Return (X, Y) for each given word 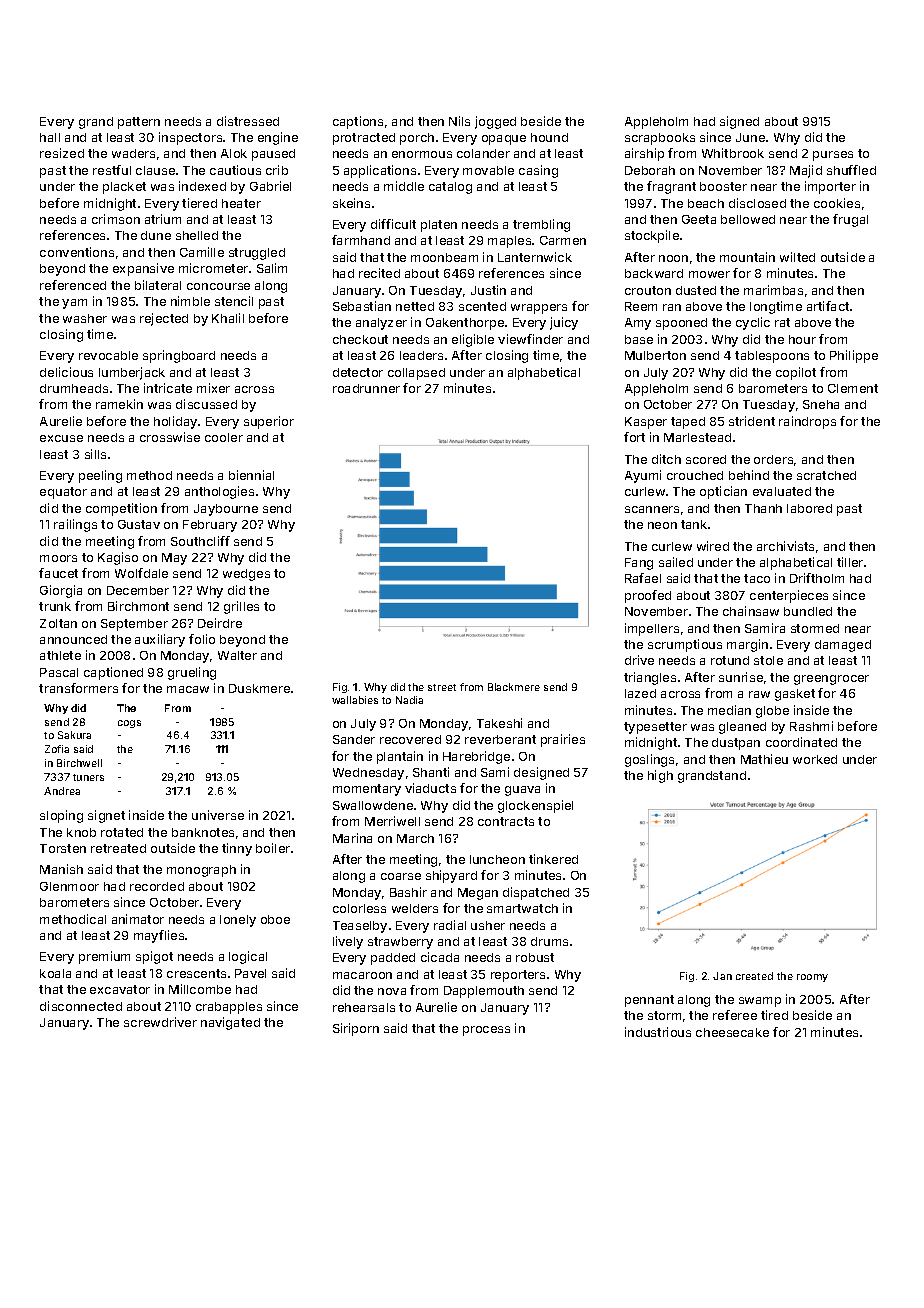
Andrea (62, 791)
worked (815, 759)
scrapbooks (660, 139)
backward (654, 273)
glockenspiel (535, 806)
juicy (564, 323)
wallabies (355, 700)
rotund (730, 660)
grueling (192, 673)
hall (50, 137)
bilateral (158, 285)
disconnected (81, 1006)
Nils (459, 121)
